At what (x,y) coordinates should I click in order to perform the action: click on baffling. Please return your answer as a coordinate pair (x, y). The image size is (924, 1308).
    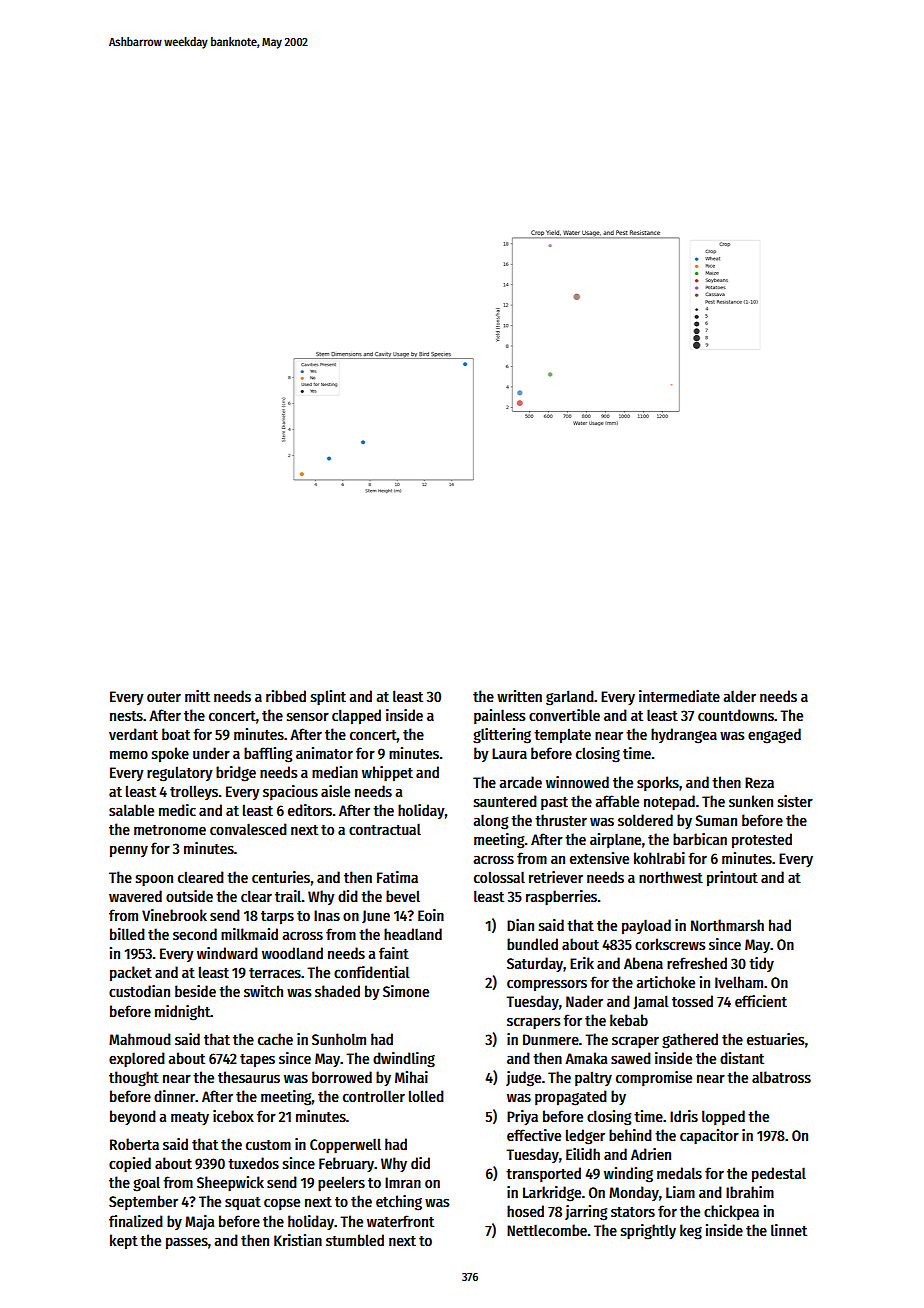
    Looking at the image, I should click on (268, 755).
